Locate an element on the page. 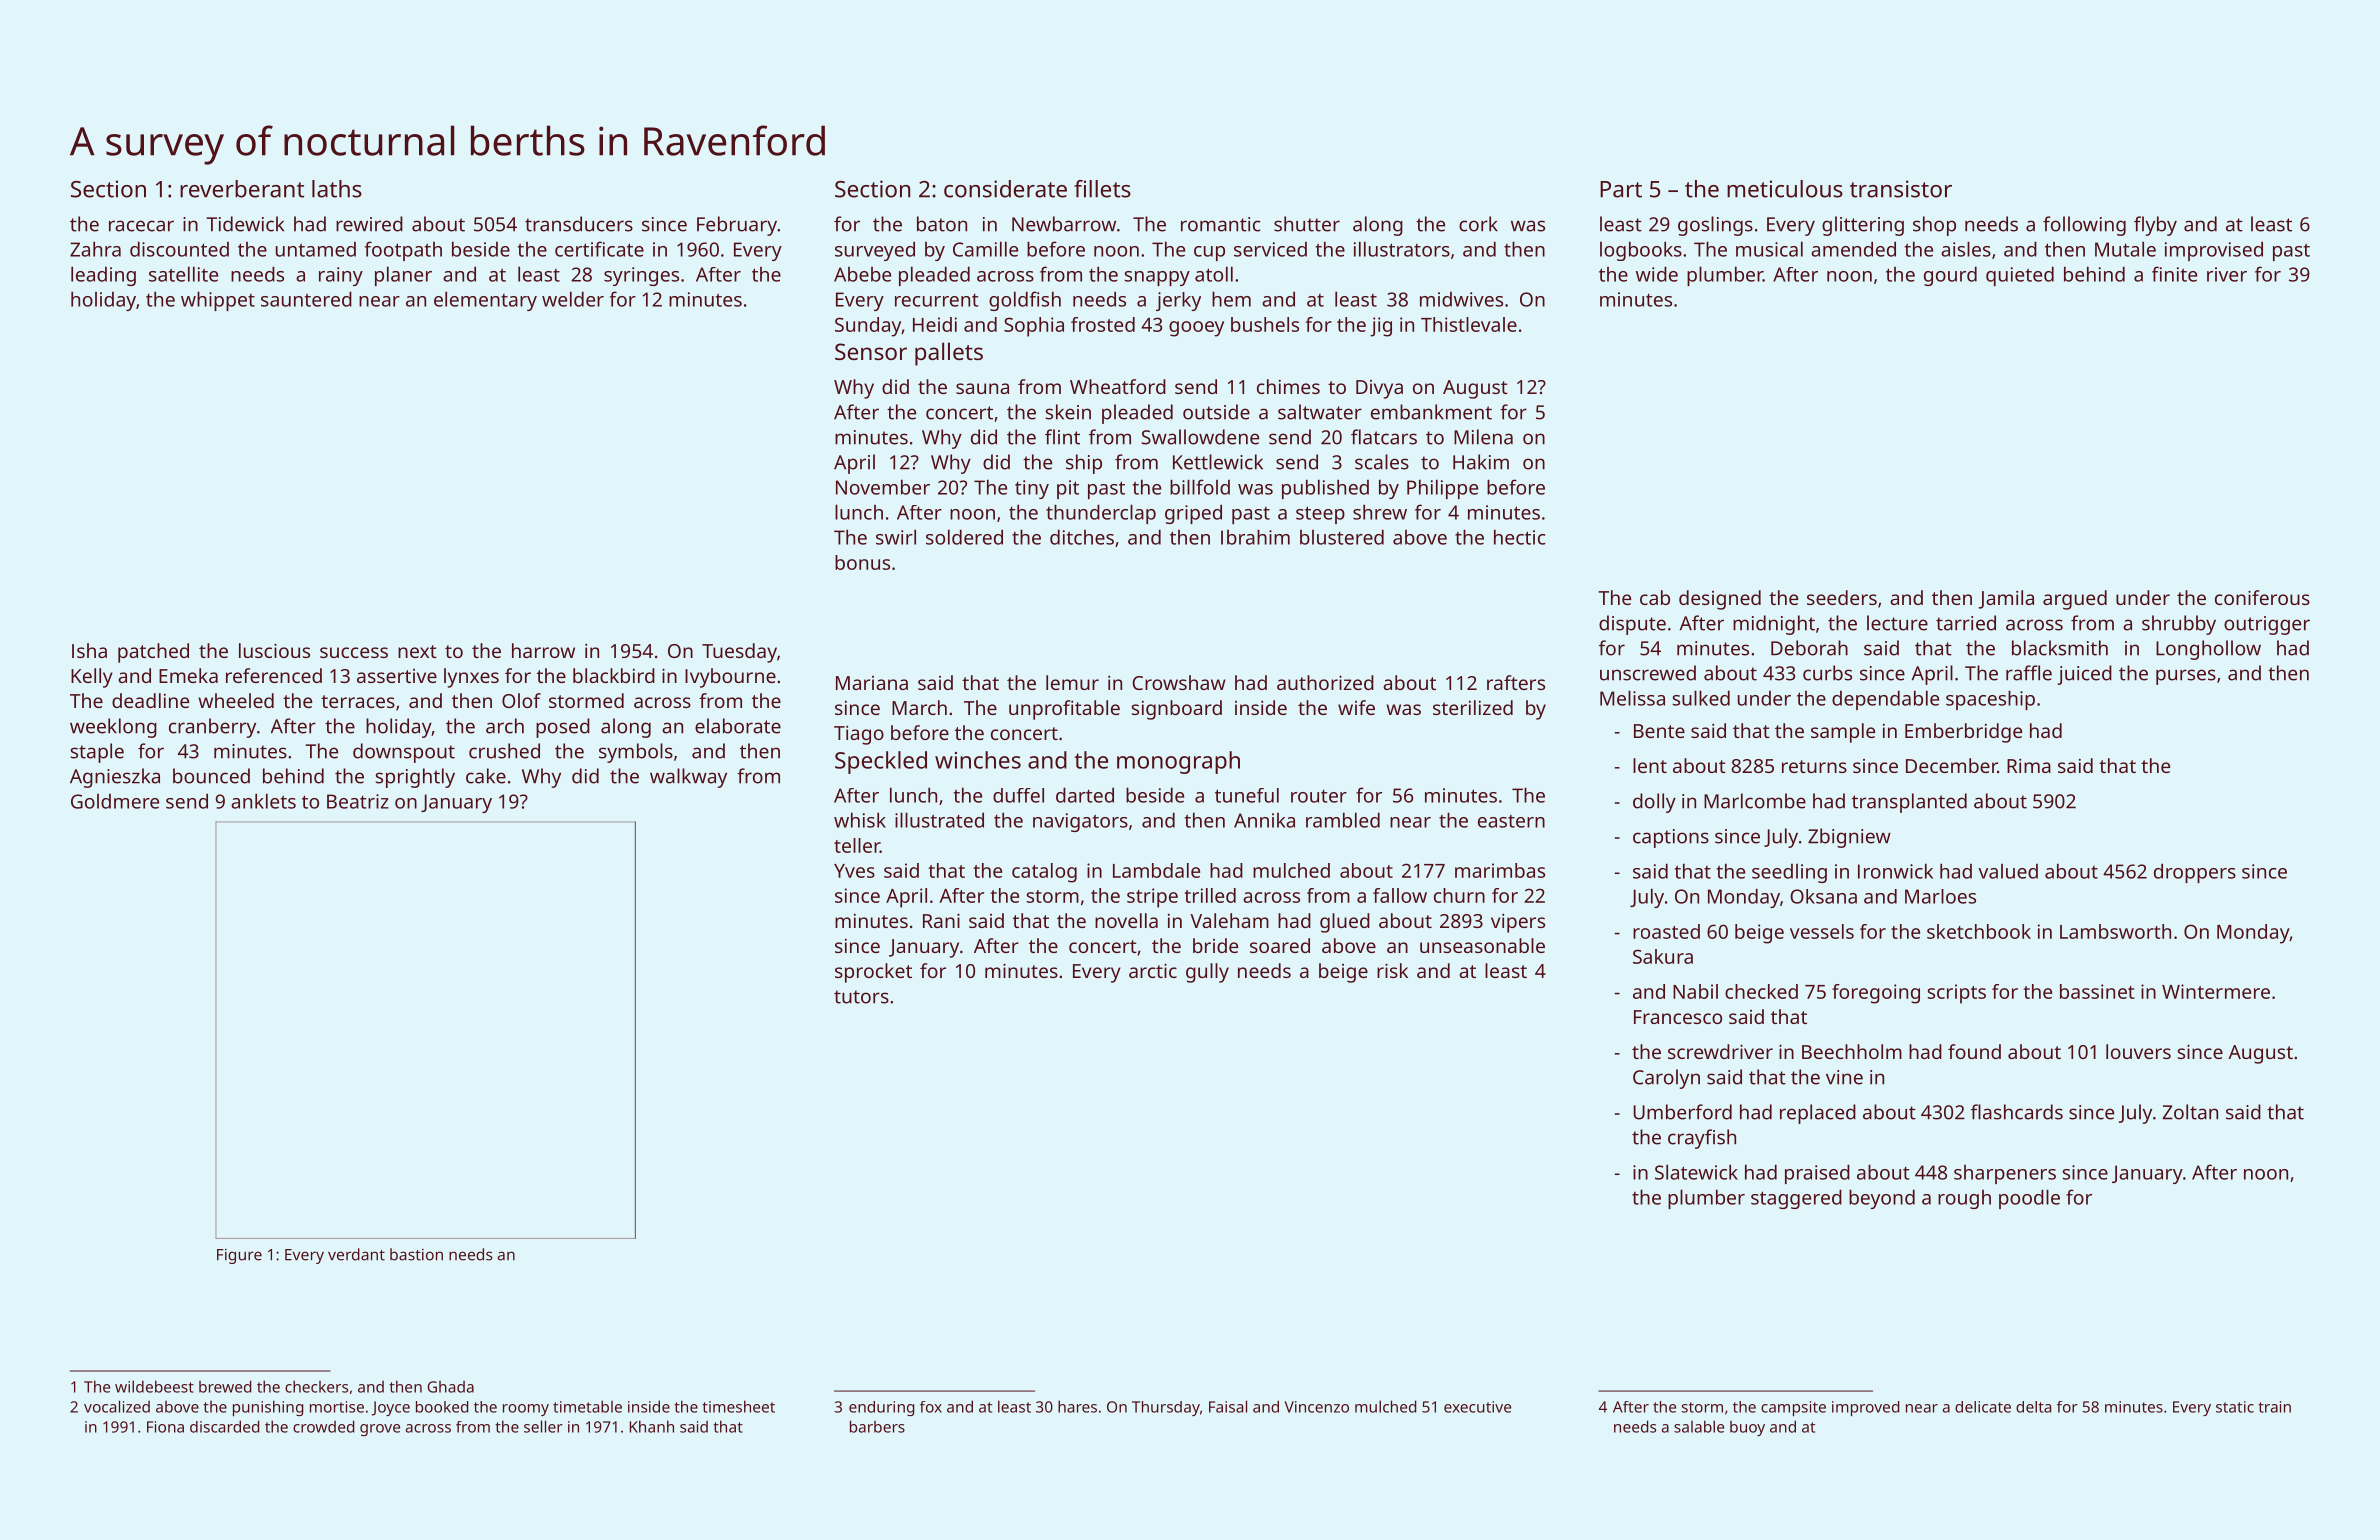 The image size is (2380, 1540). Milena is located at coordinates (1483, 437).
